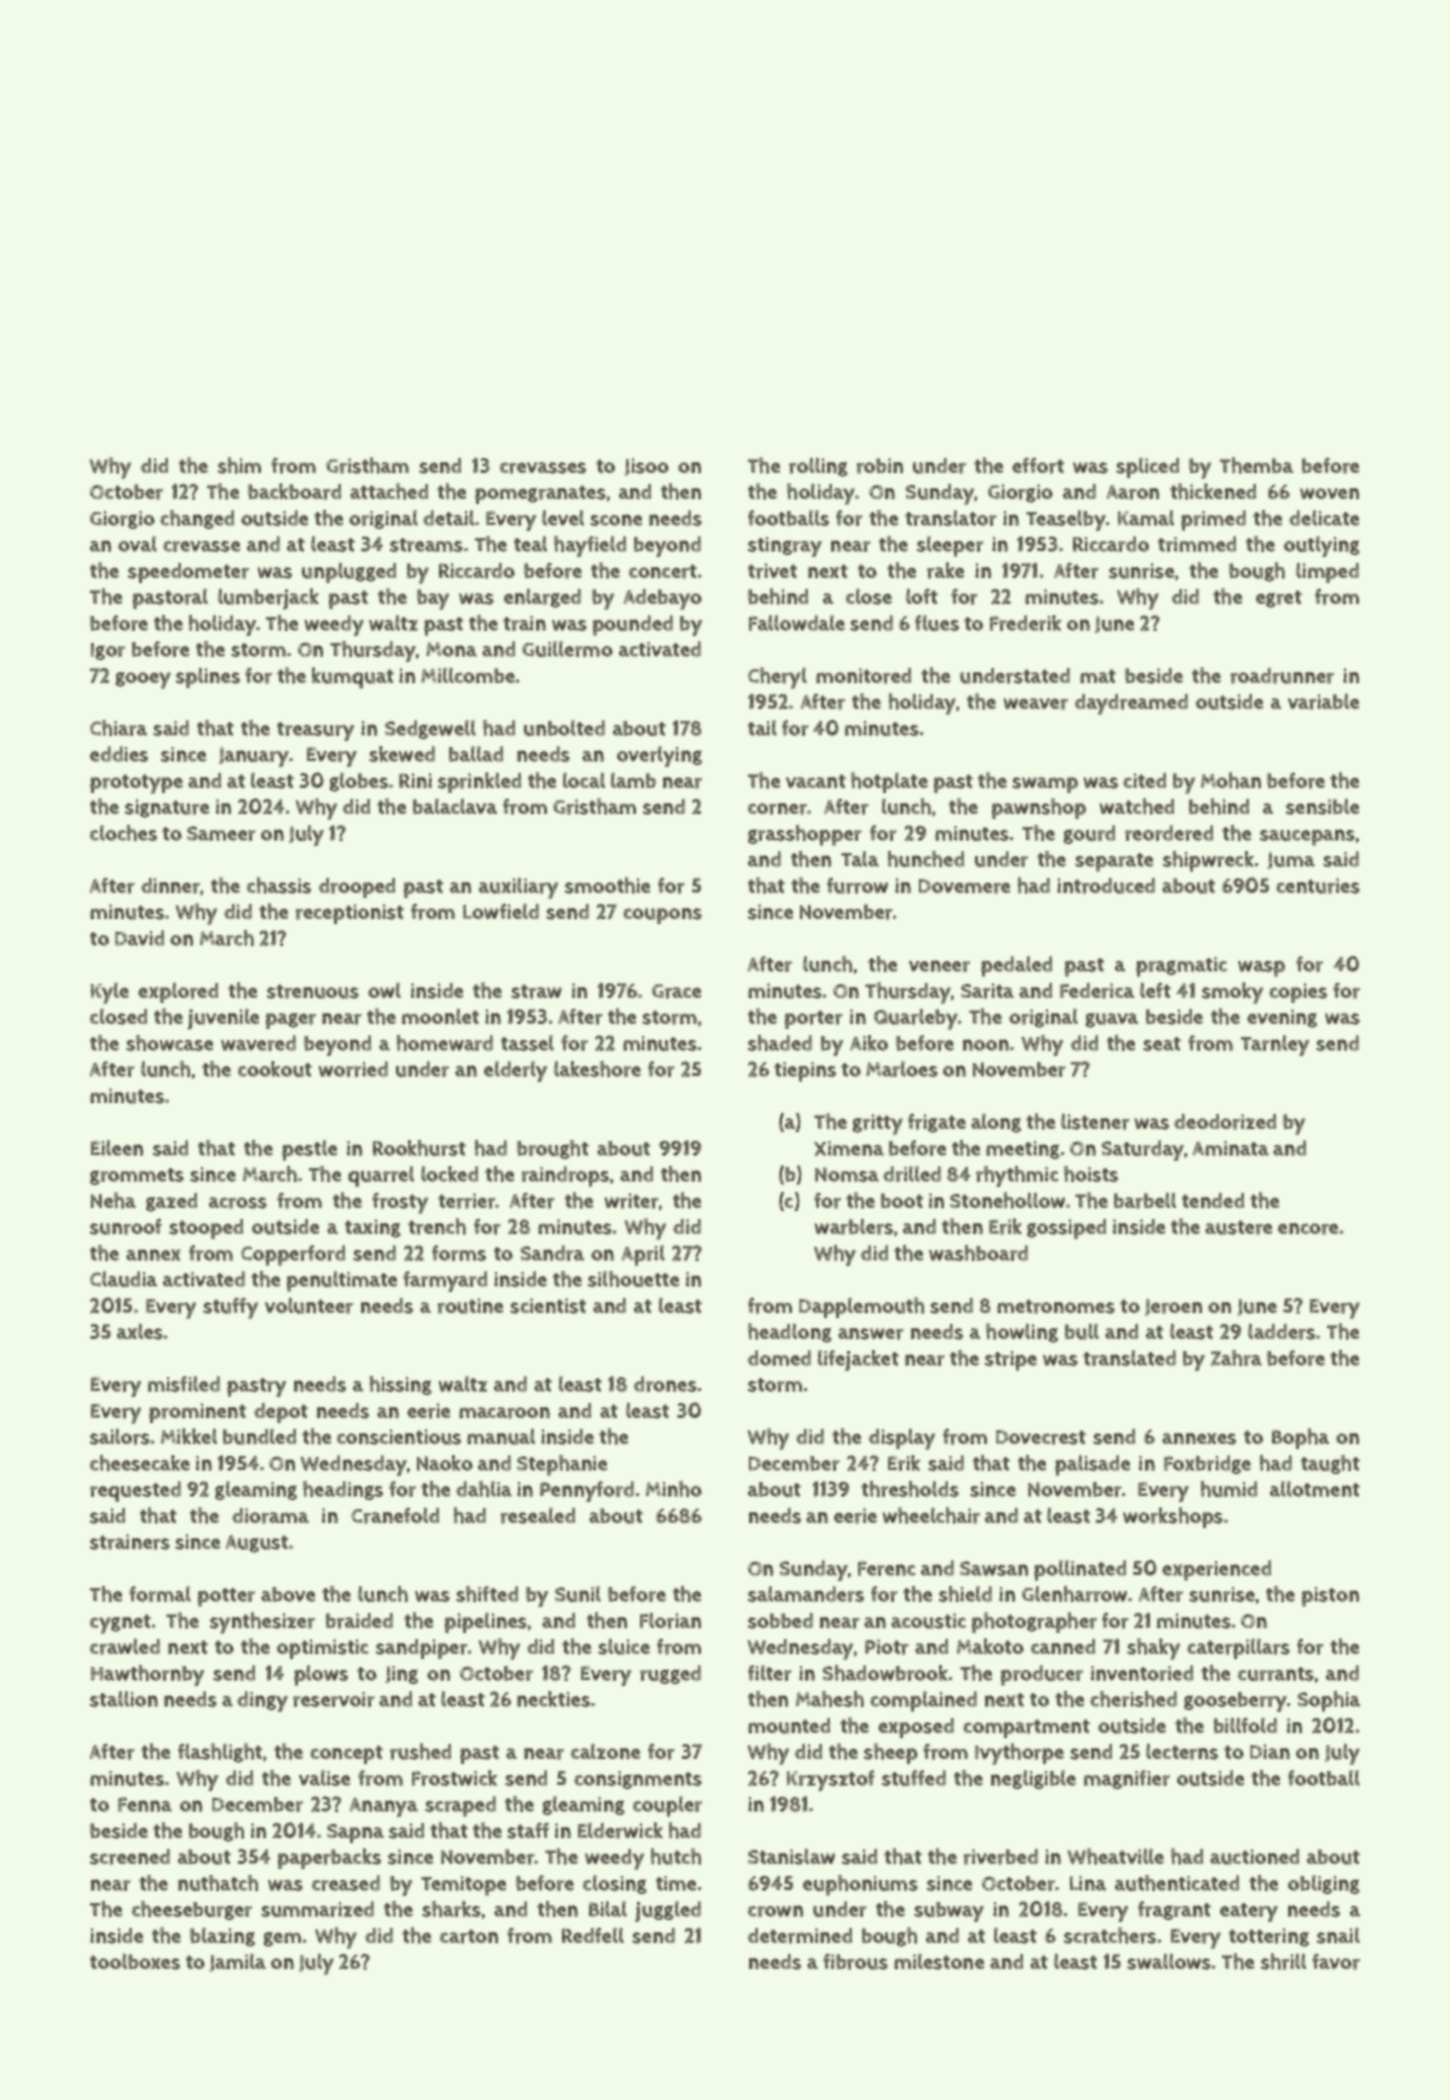 The width and height of the screenshot is (1450, 2100). I want to click on listener, so click(1095, 1122).
